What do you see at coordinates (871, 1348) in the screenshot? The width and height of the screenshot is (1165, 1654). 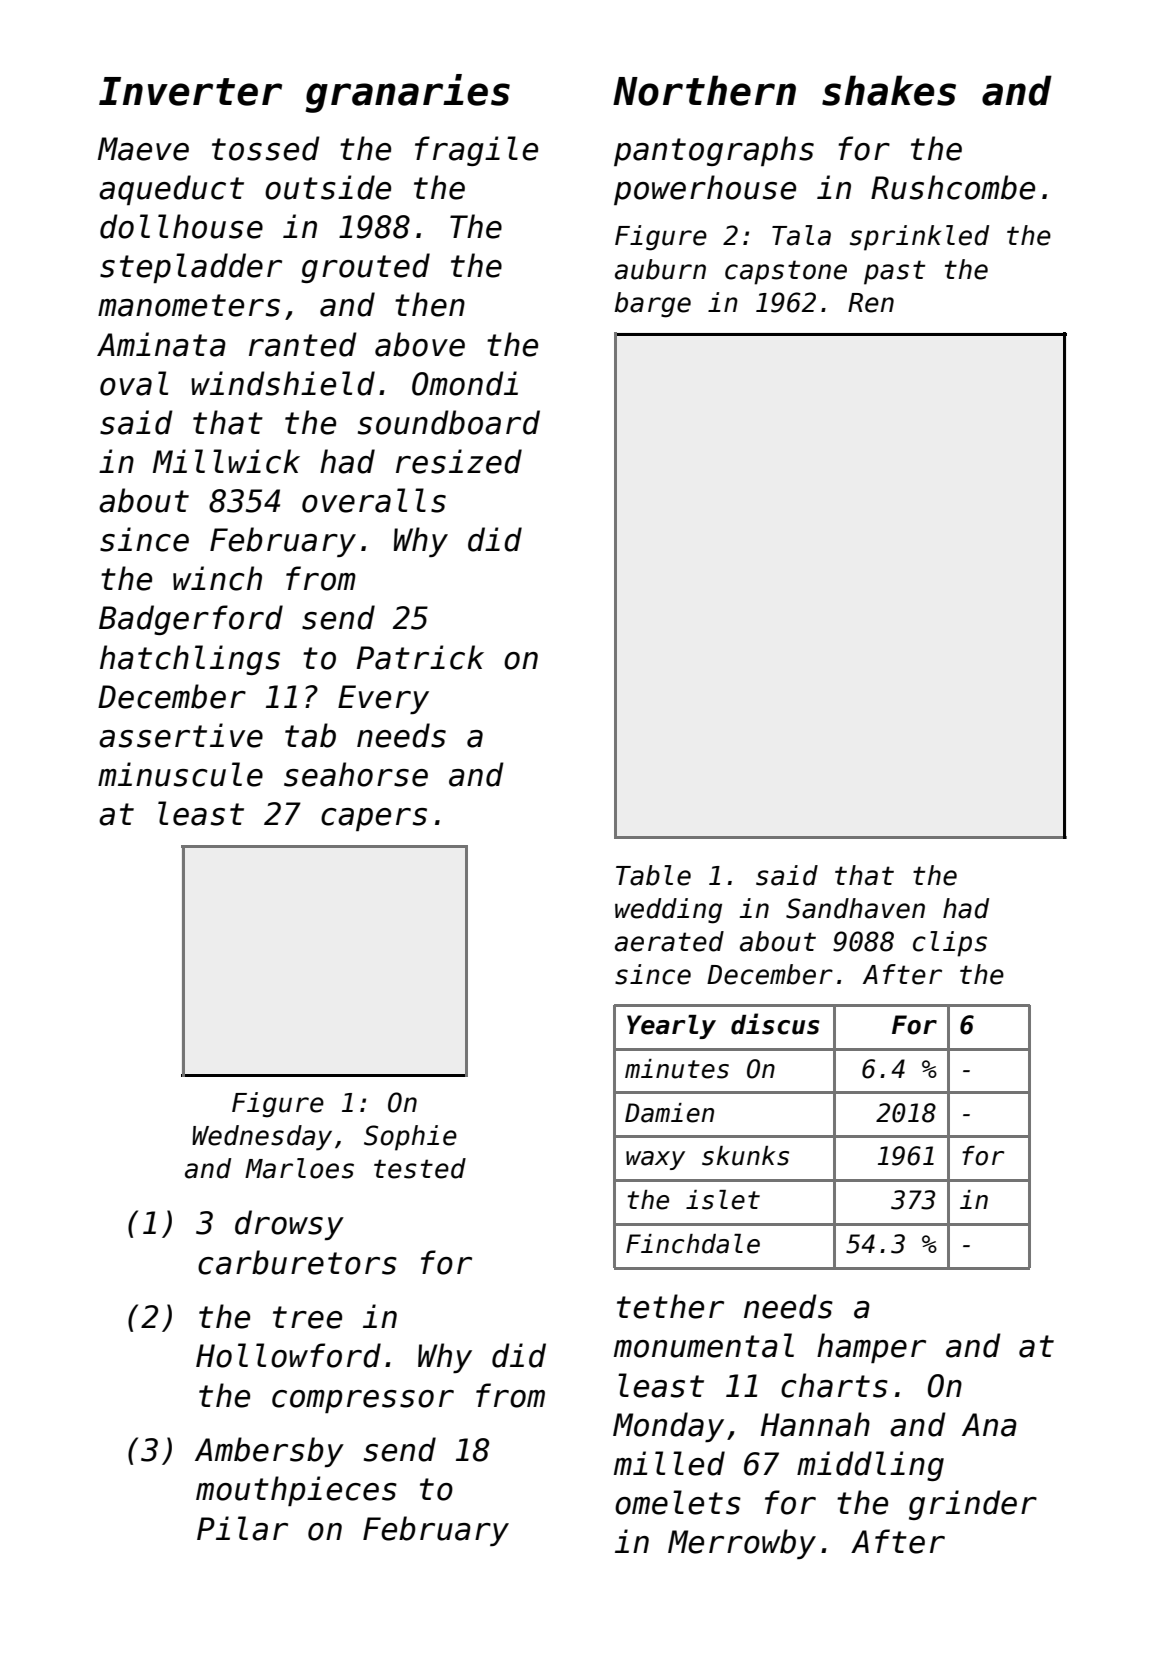 I see `hamper` at bounding box center [871, 1348].
